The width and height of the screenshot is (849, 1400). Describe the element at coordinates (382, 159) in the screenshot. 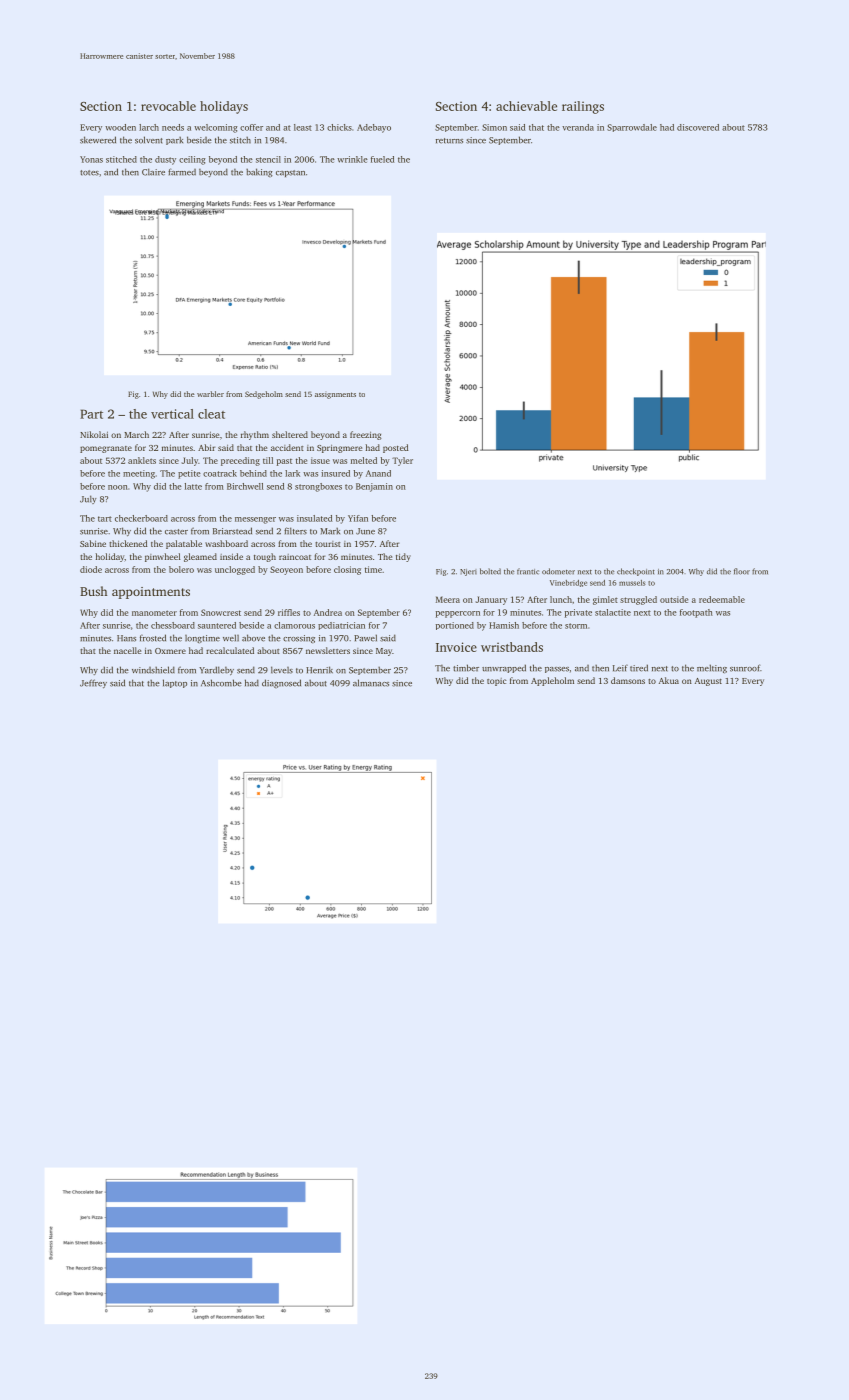

I see `fueled` at that location.
